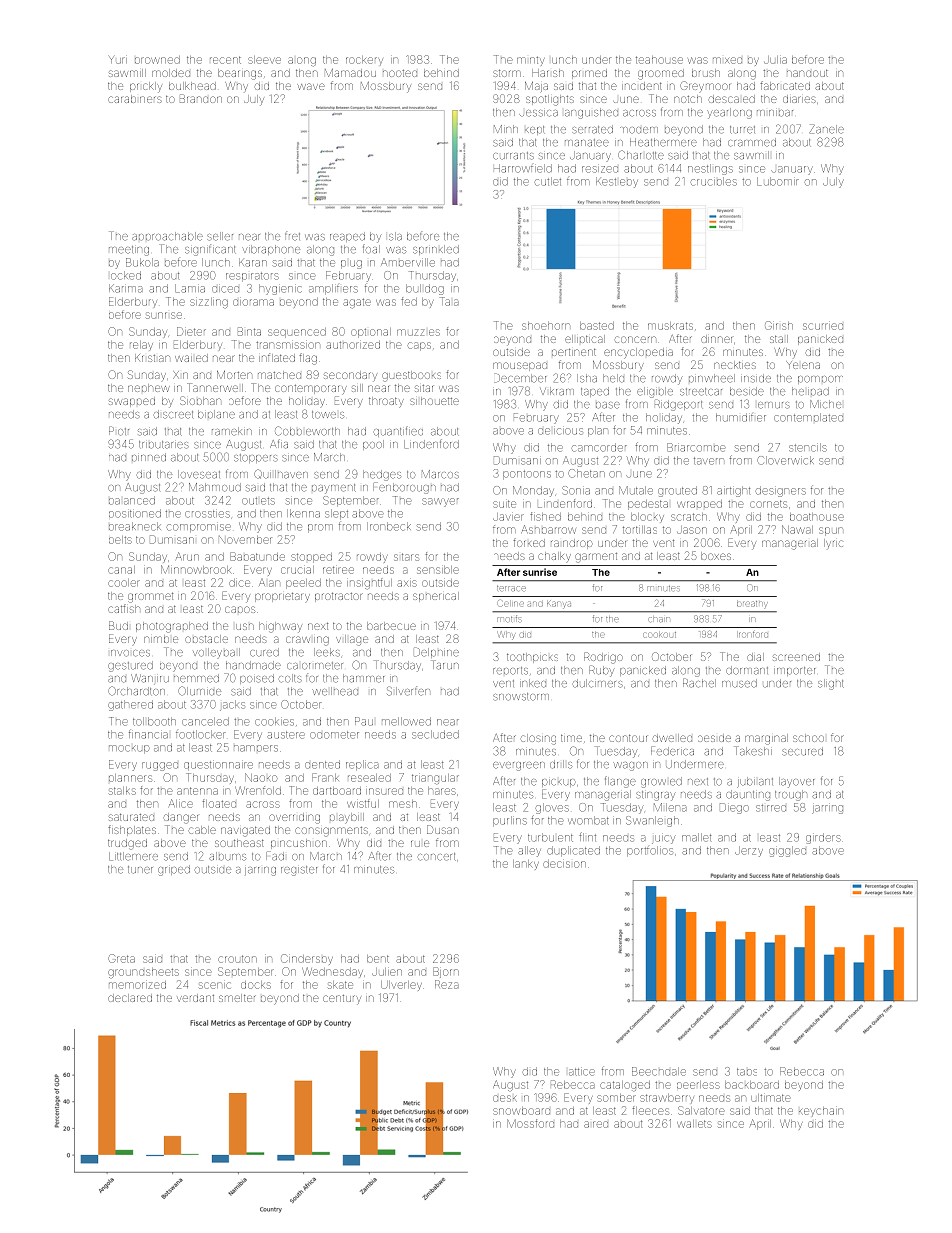  Describe the element at coordinates (118, 60) in the document. I see `Yuri` at that location.
